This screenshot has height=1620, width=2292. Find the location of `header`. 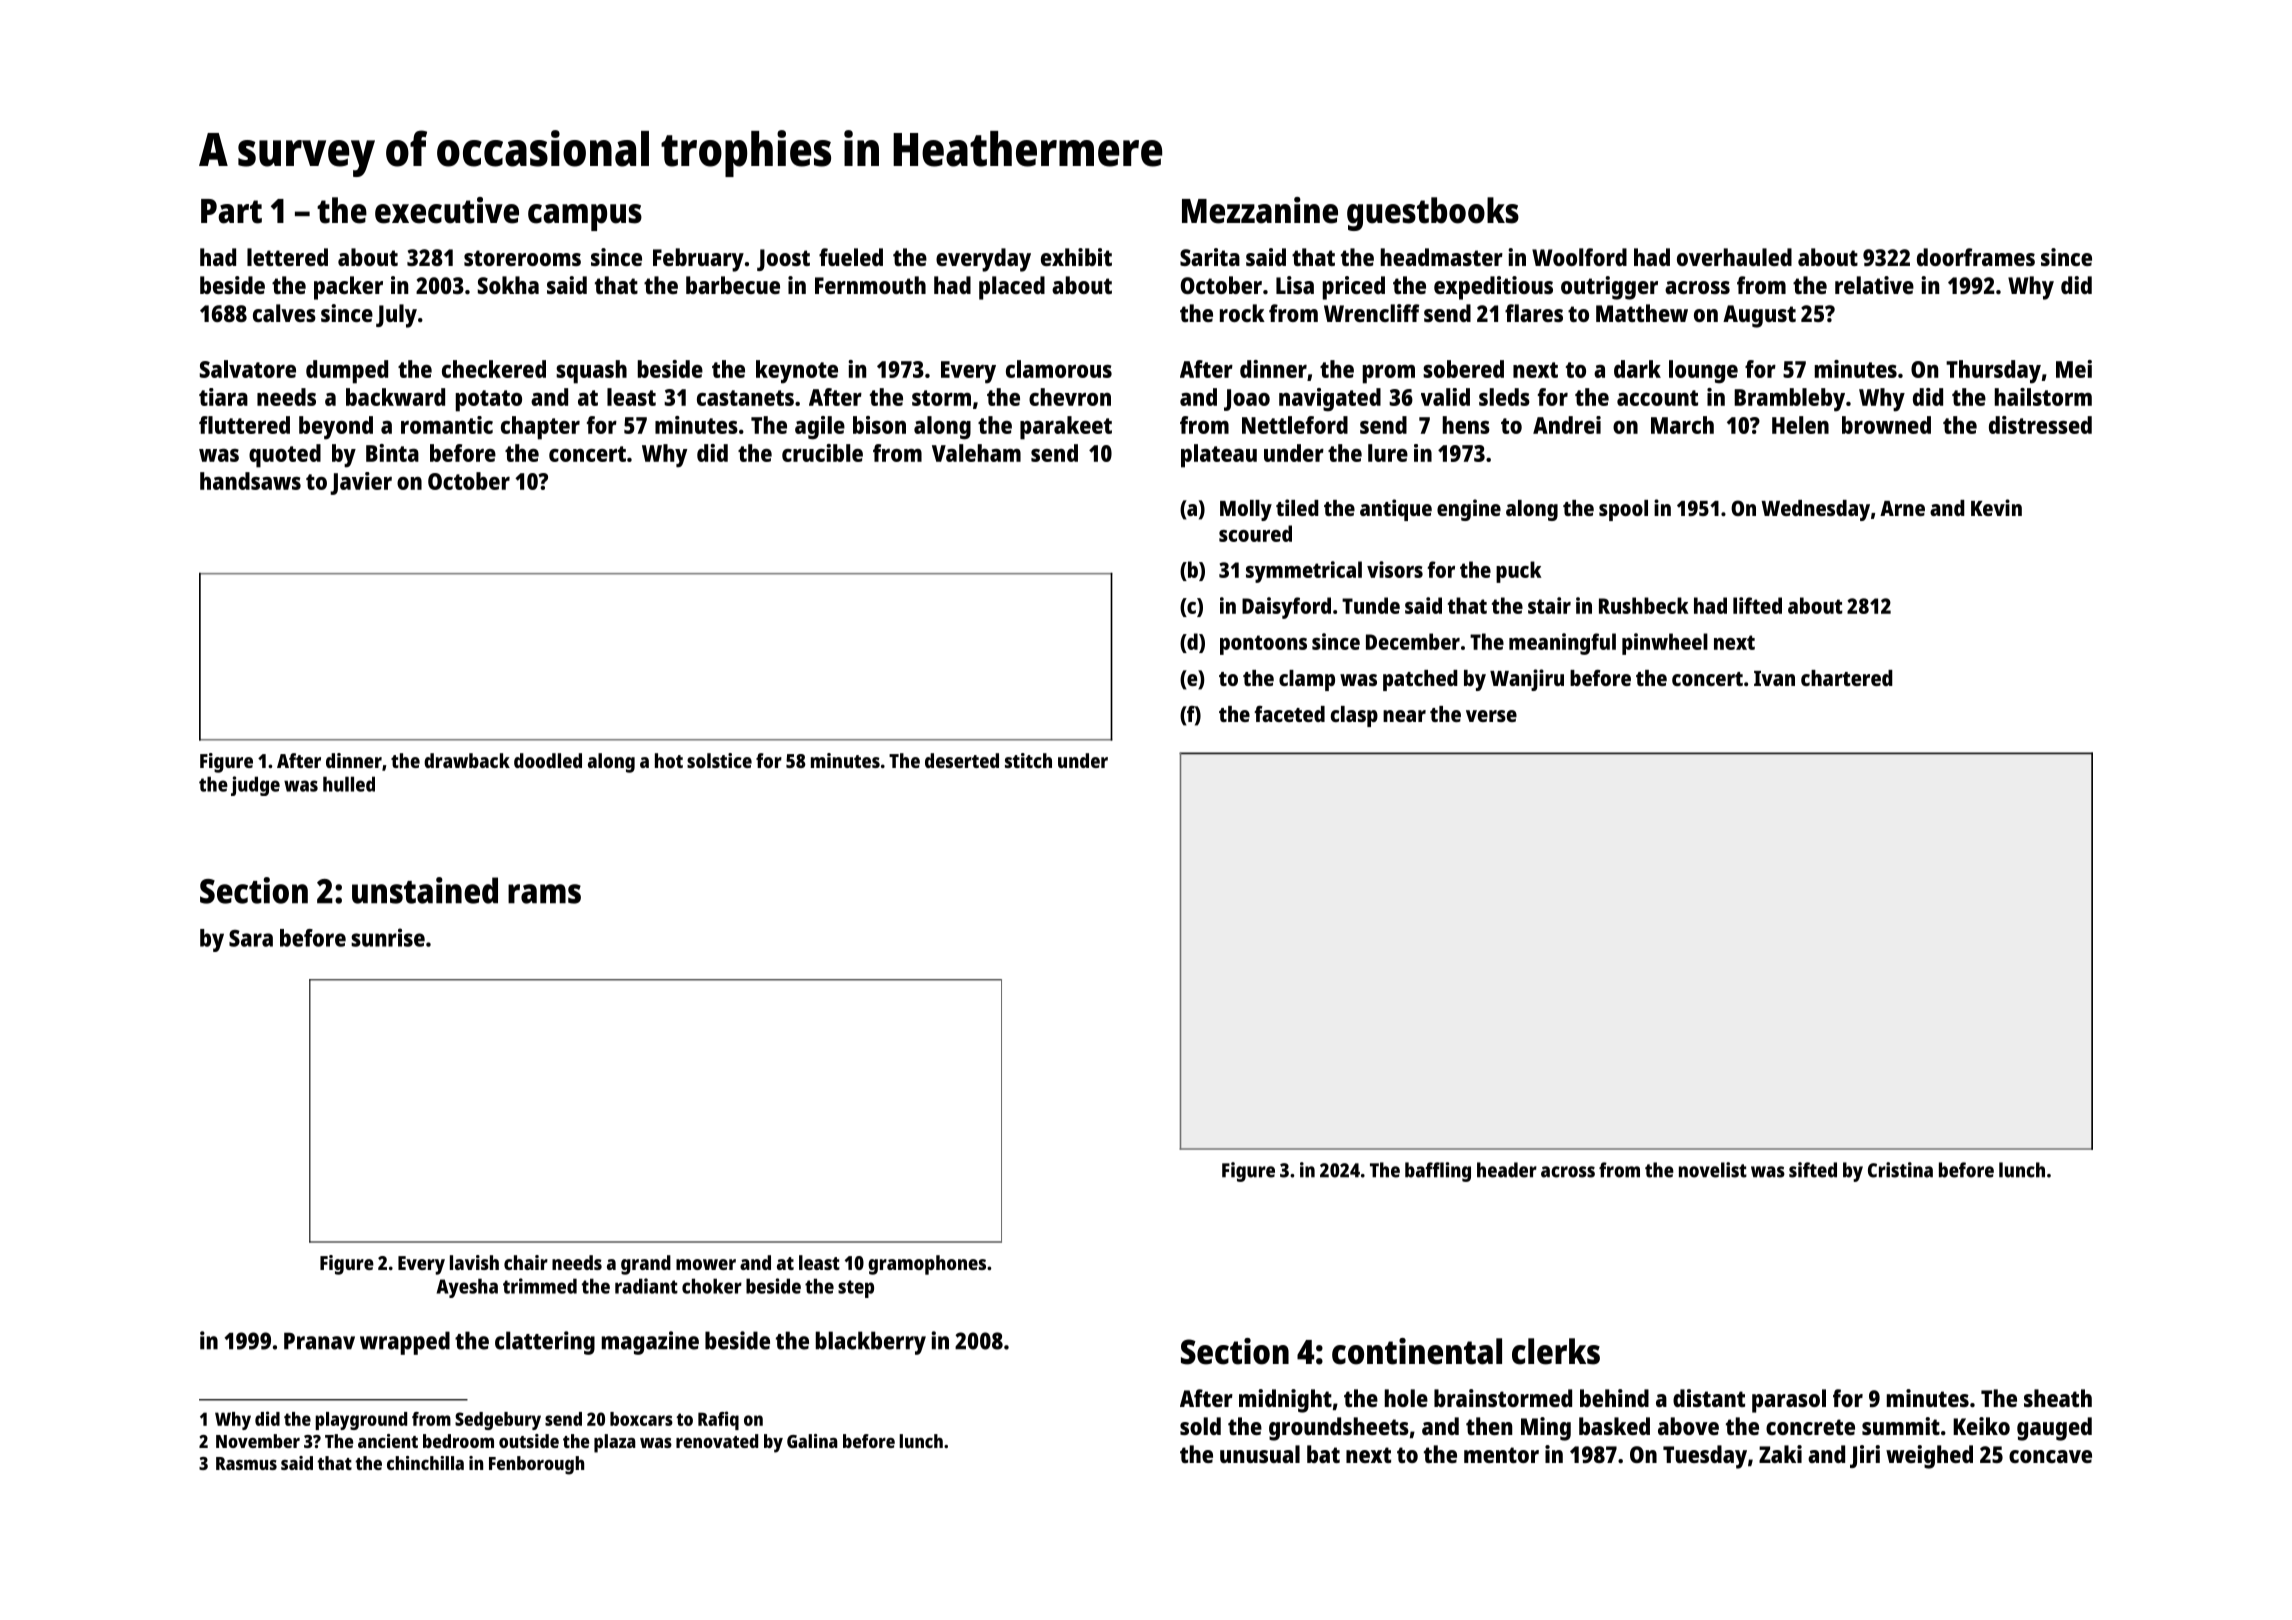

header is located at coordinates (1507, 1170).
